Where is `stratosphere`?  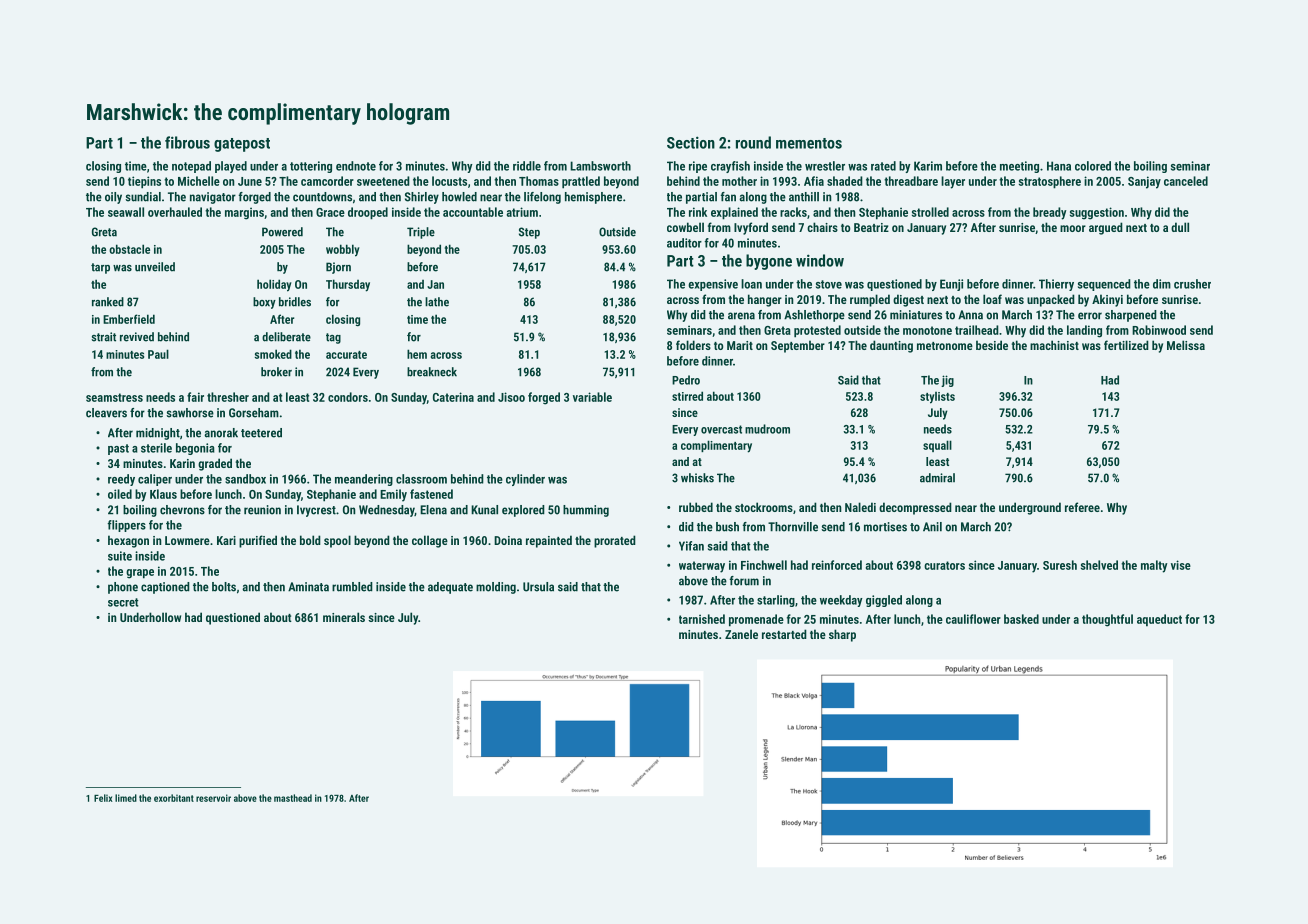 stratosphere is located at coordinates (1050, 182).
